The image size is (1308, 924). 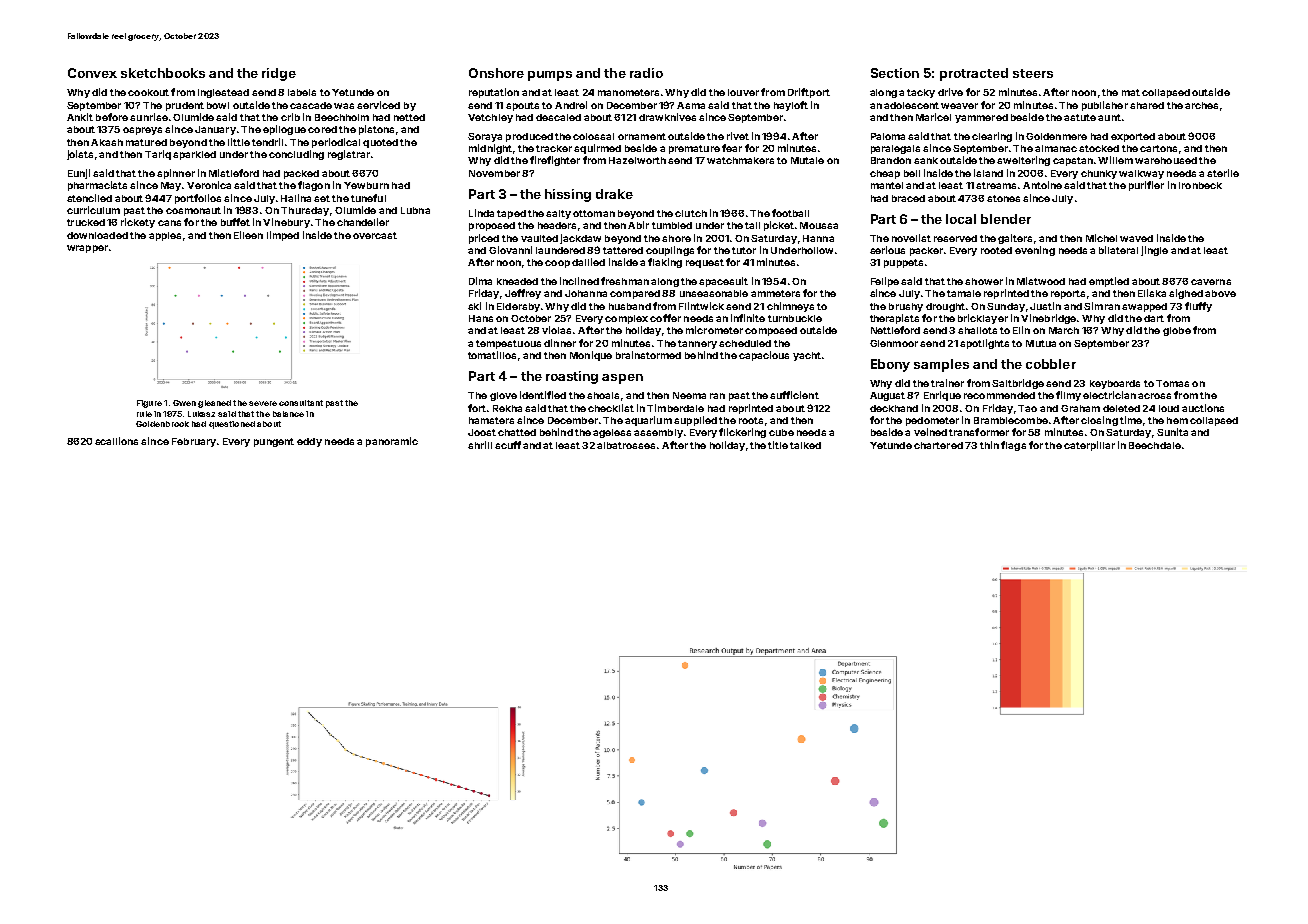 What do you see at coordinates (185, 106) in the screenshot?
I see `prudent` at bounding box center [185, 106].
